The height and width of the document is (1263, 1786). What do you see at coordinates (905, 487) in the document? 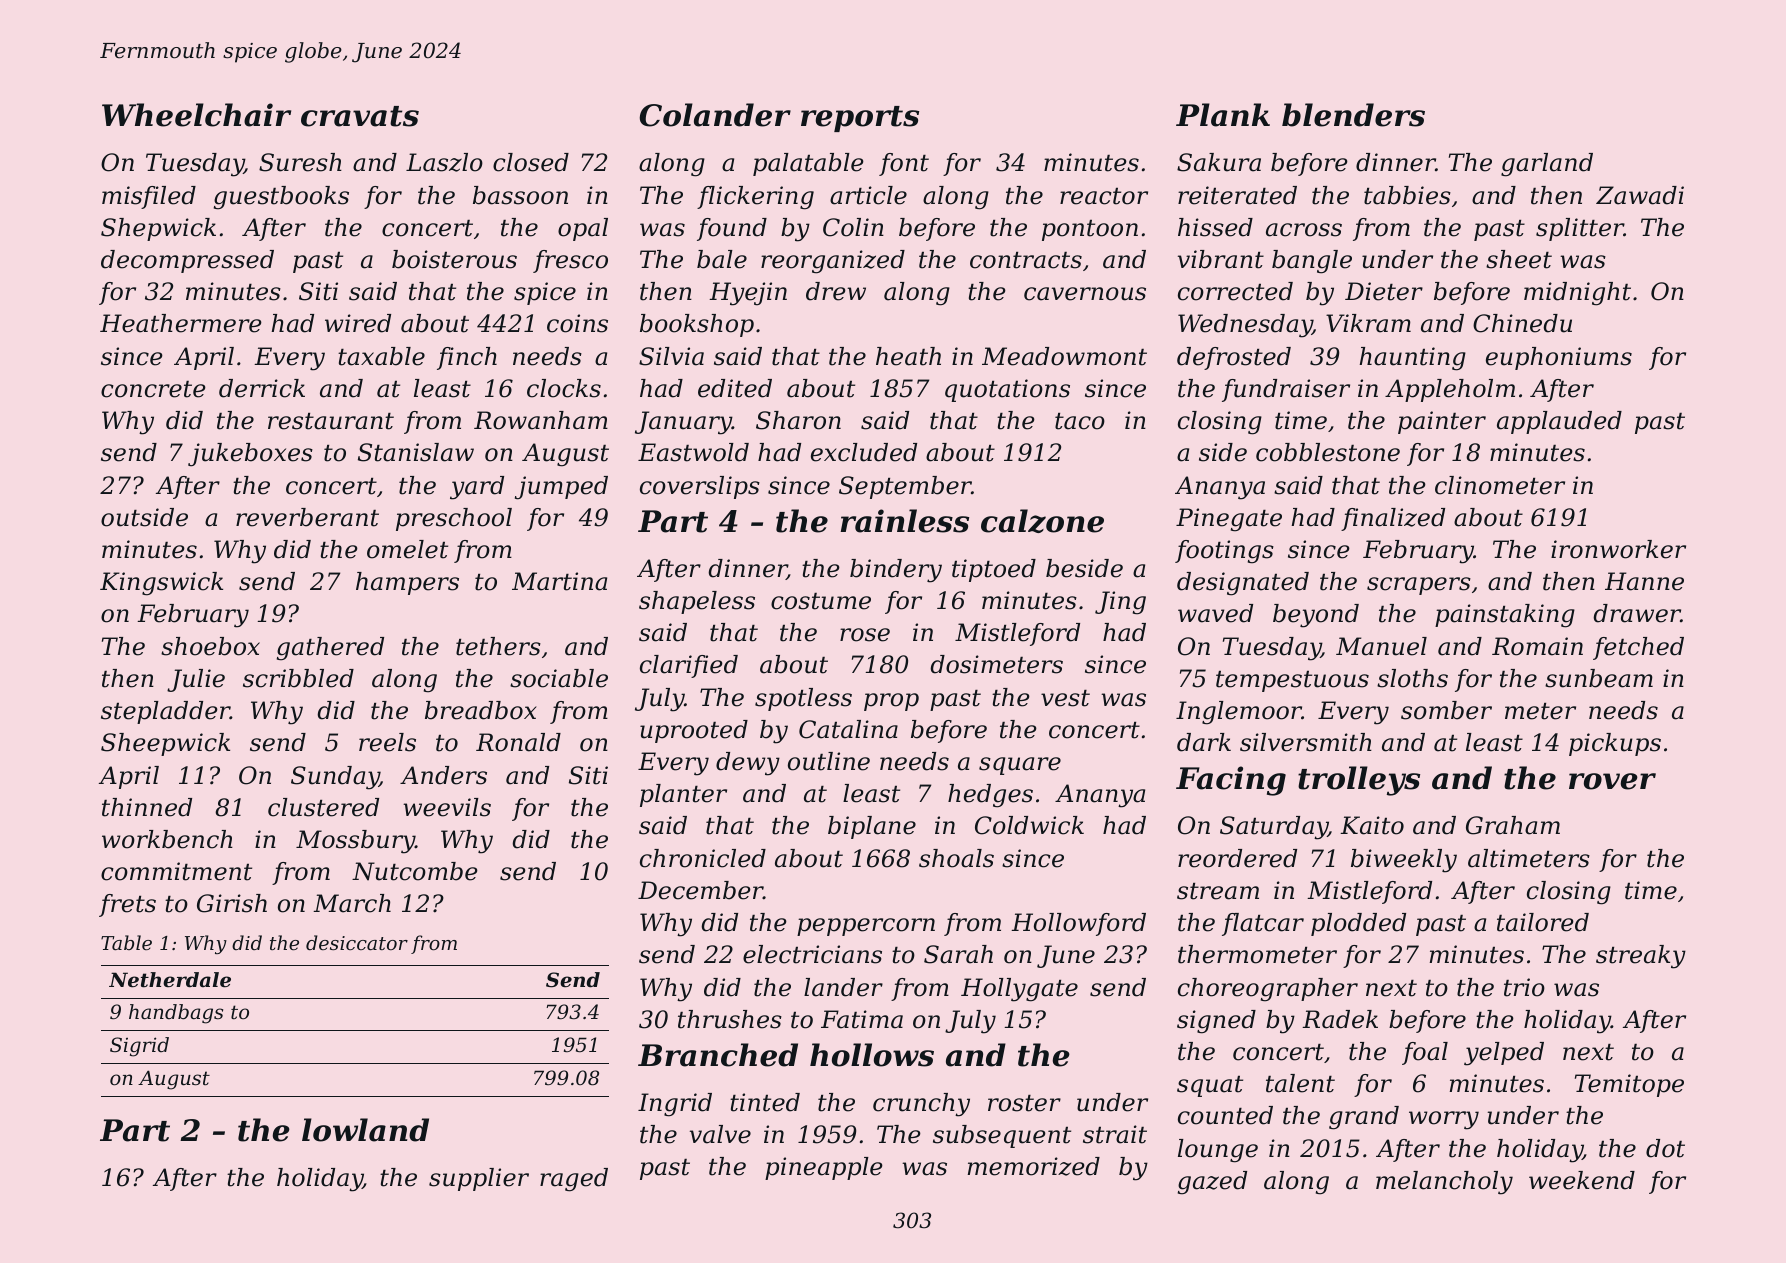
I see `September` at bounding box center [905, 487].
